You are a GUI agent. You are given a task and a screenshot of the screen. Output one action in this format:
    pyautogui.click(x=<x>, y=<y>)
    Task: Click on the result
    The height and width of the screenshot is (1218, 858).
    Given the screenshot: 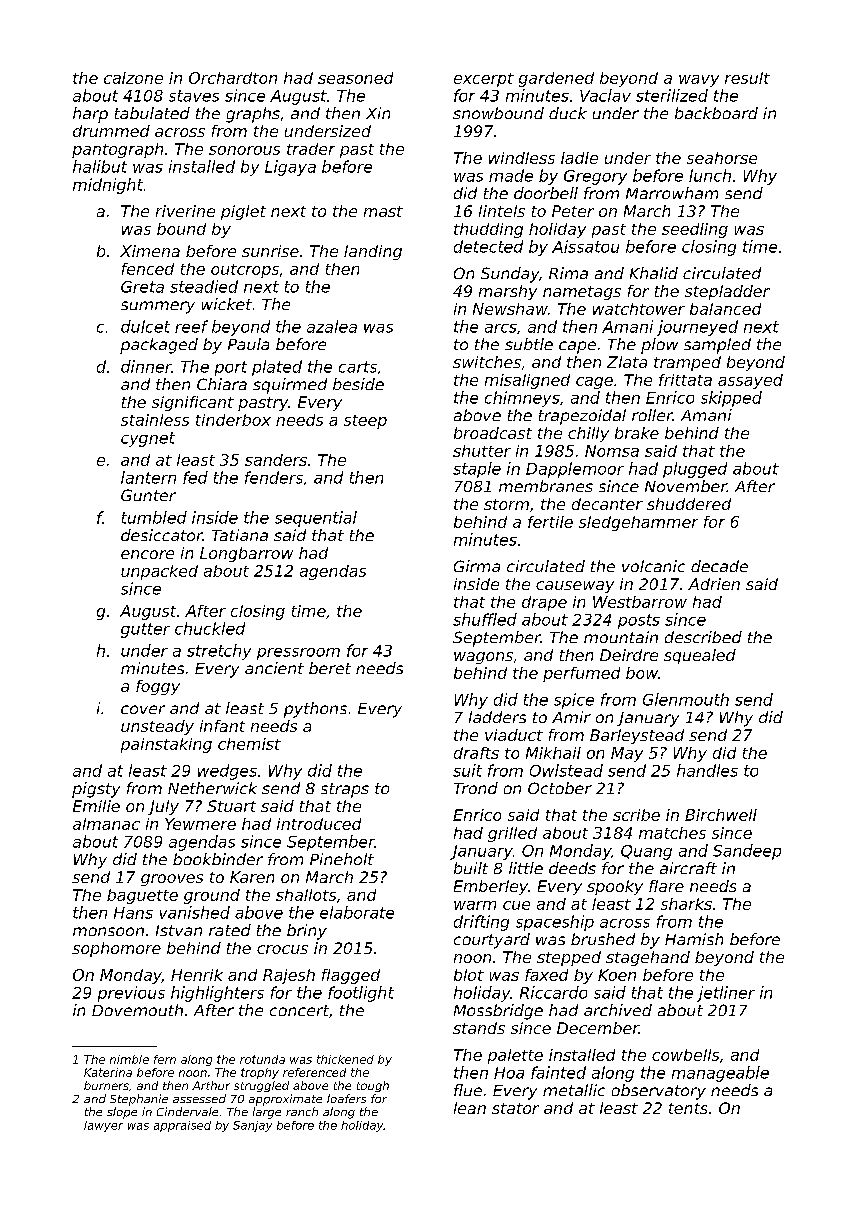 What is the action you would take?
    pyautogui.click(x=747, y=78)
